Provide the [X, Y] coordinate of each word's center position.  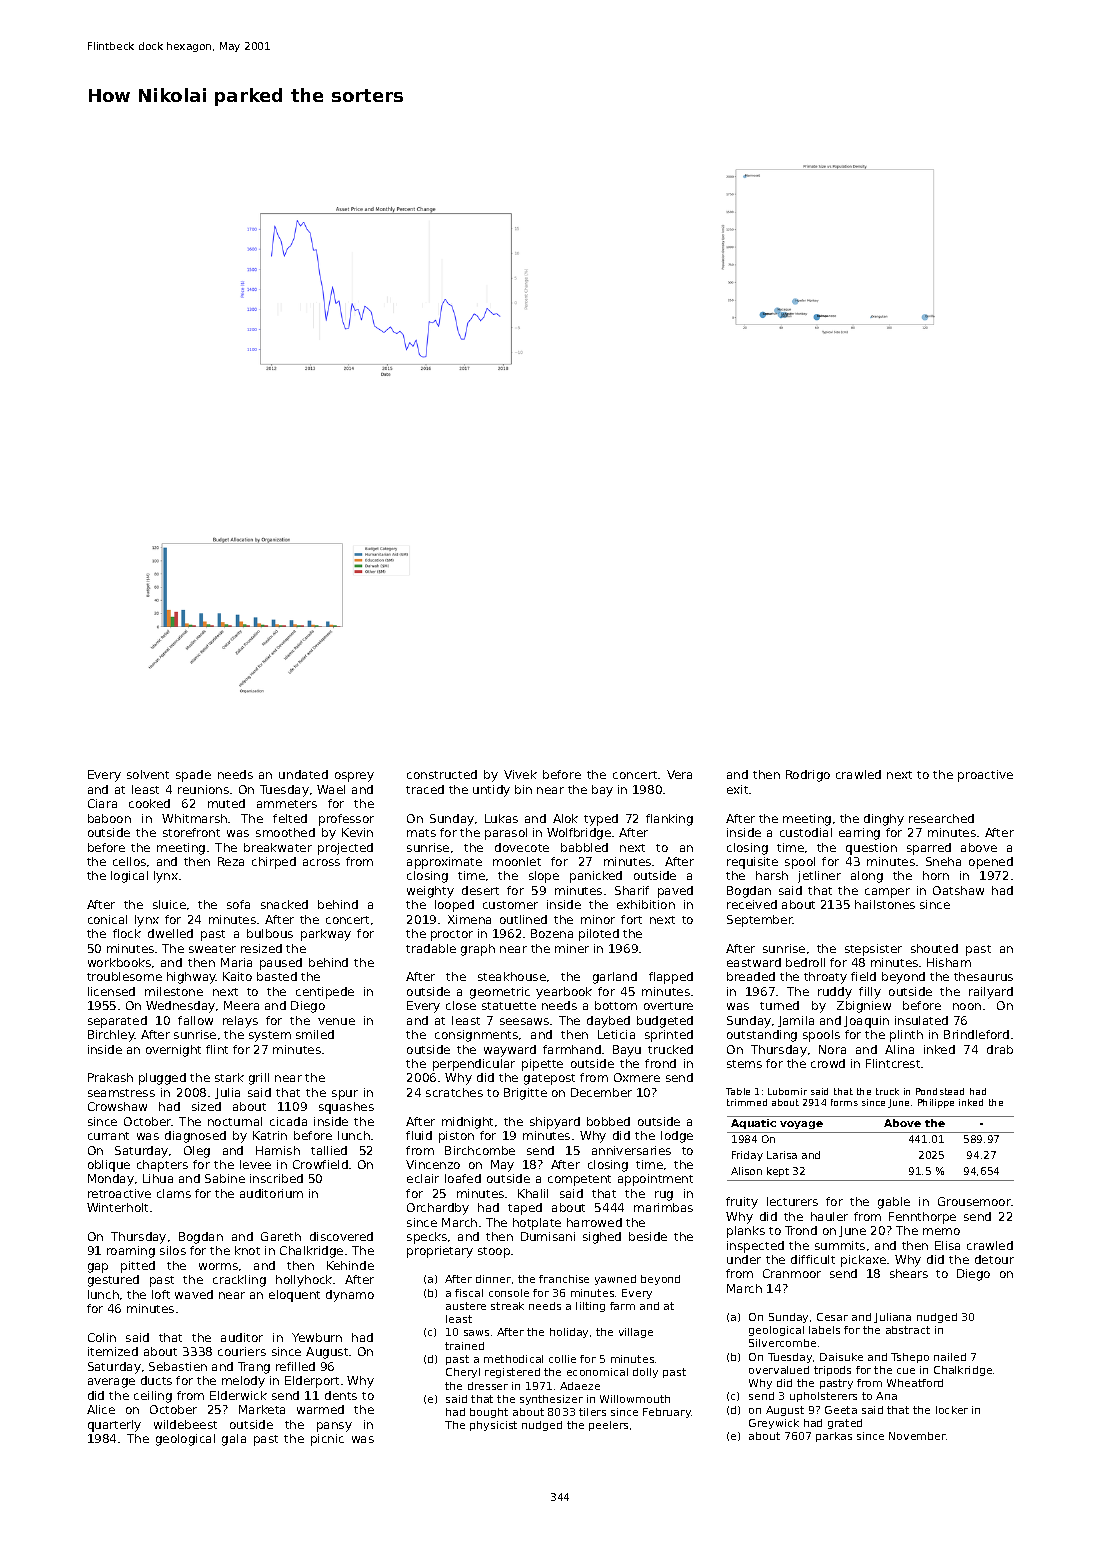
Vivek [520, 774]
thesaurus [983, 976]
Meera [241, 1005]
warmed [320, 1409]
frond [660, 1063]
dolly [645, 1373]
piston [456, 1137]
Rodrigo [808, 776]
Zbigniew [864, 1007]
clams [174, 1193]
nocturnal [235, 1121]
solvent [148, 774]
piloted [599, 935]
